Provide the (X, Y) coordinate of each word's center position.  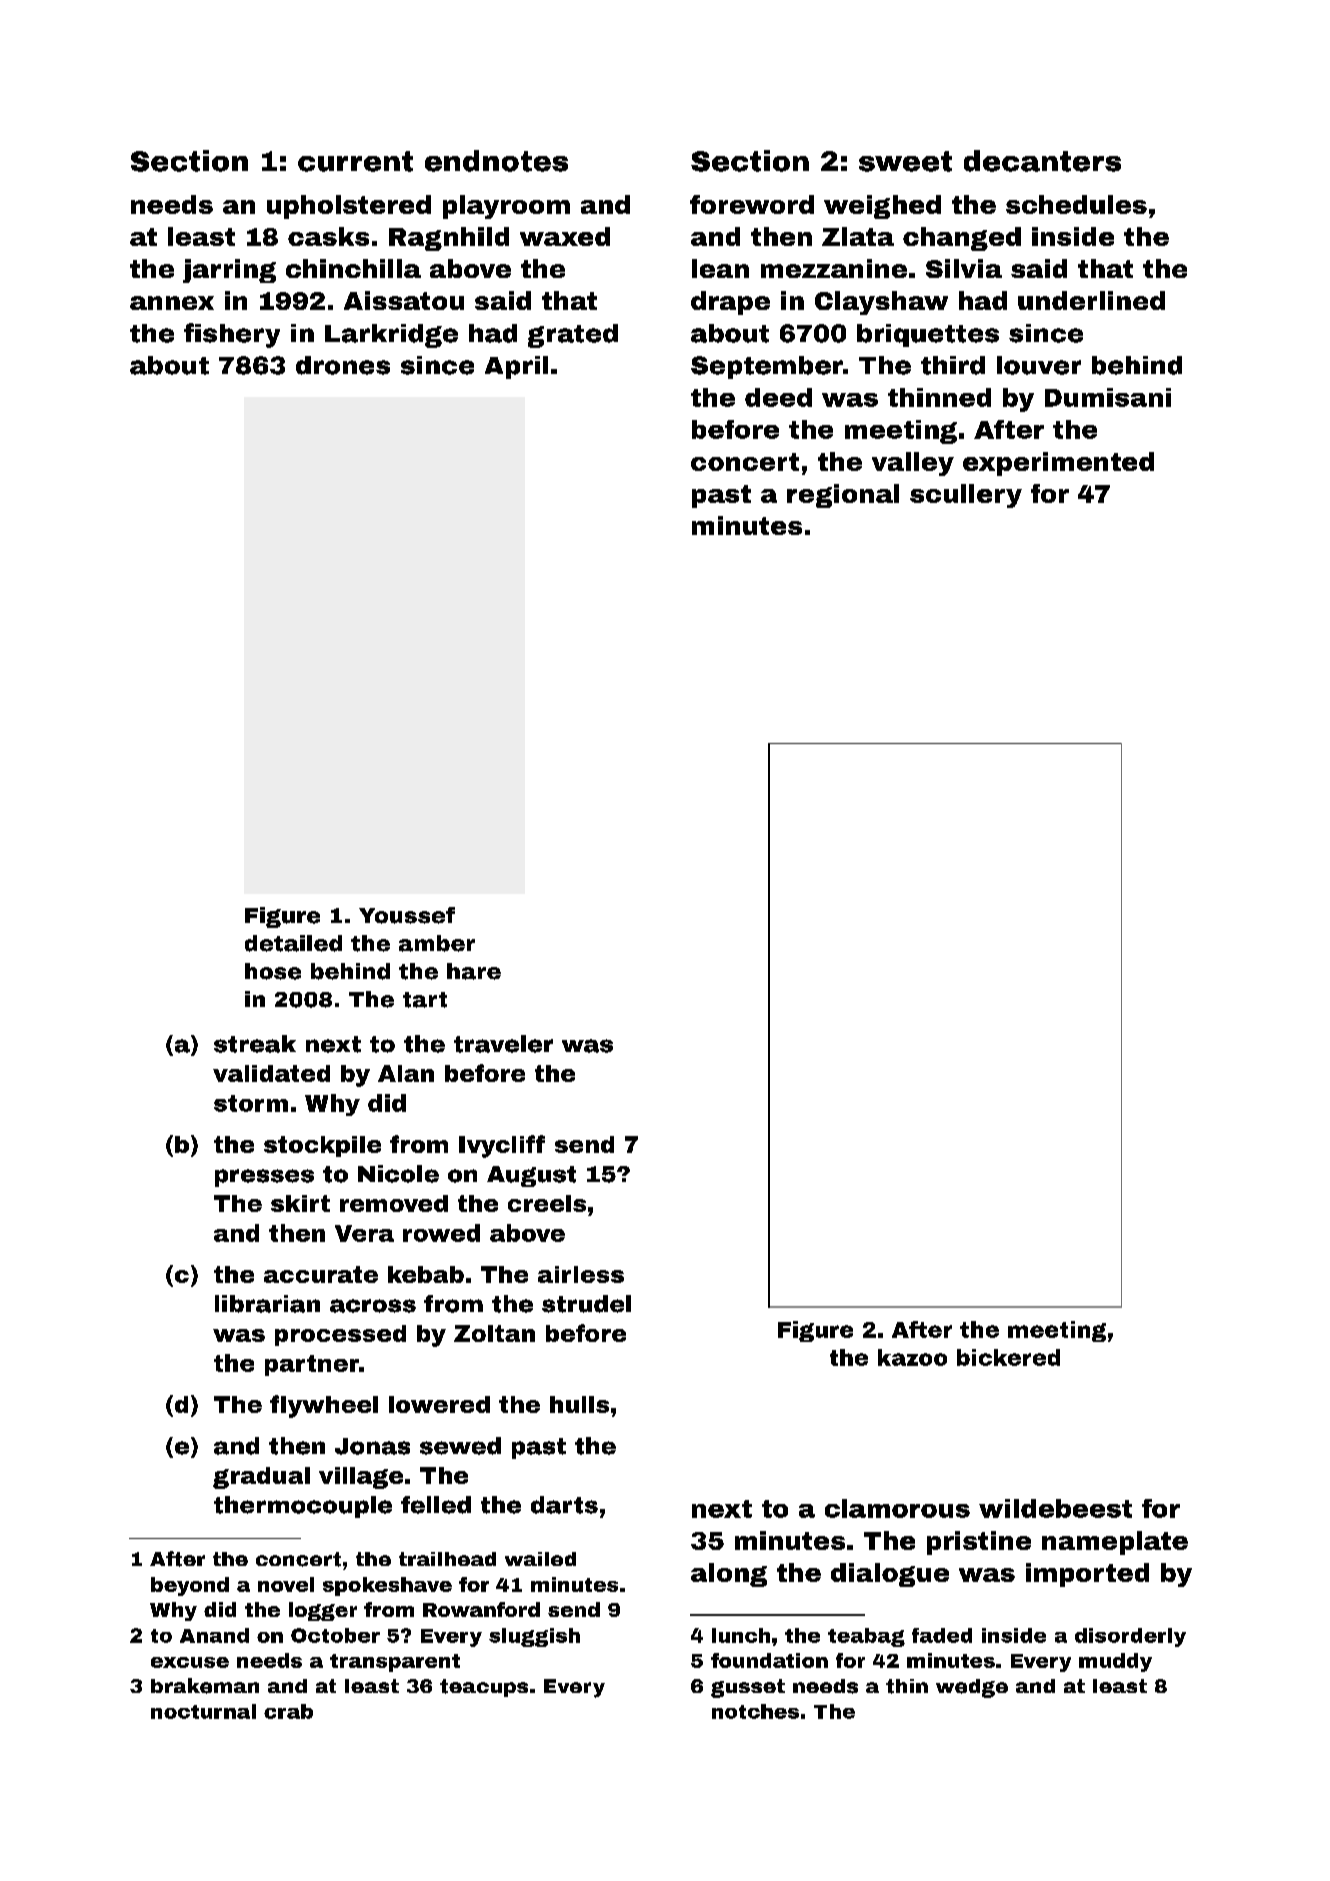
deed (778, 397)
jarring (229, 271)
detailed (293, 943)
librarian (267, 1304)
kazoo (912, 1357)
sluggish (534, 1637)
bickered (1008, 1357)
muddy (1115, 1662)
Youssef (407, 915)
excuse (190, 1662)
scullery (966, 496)
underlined (1091, 300)
